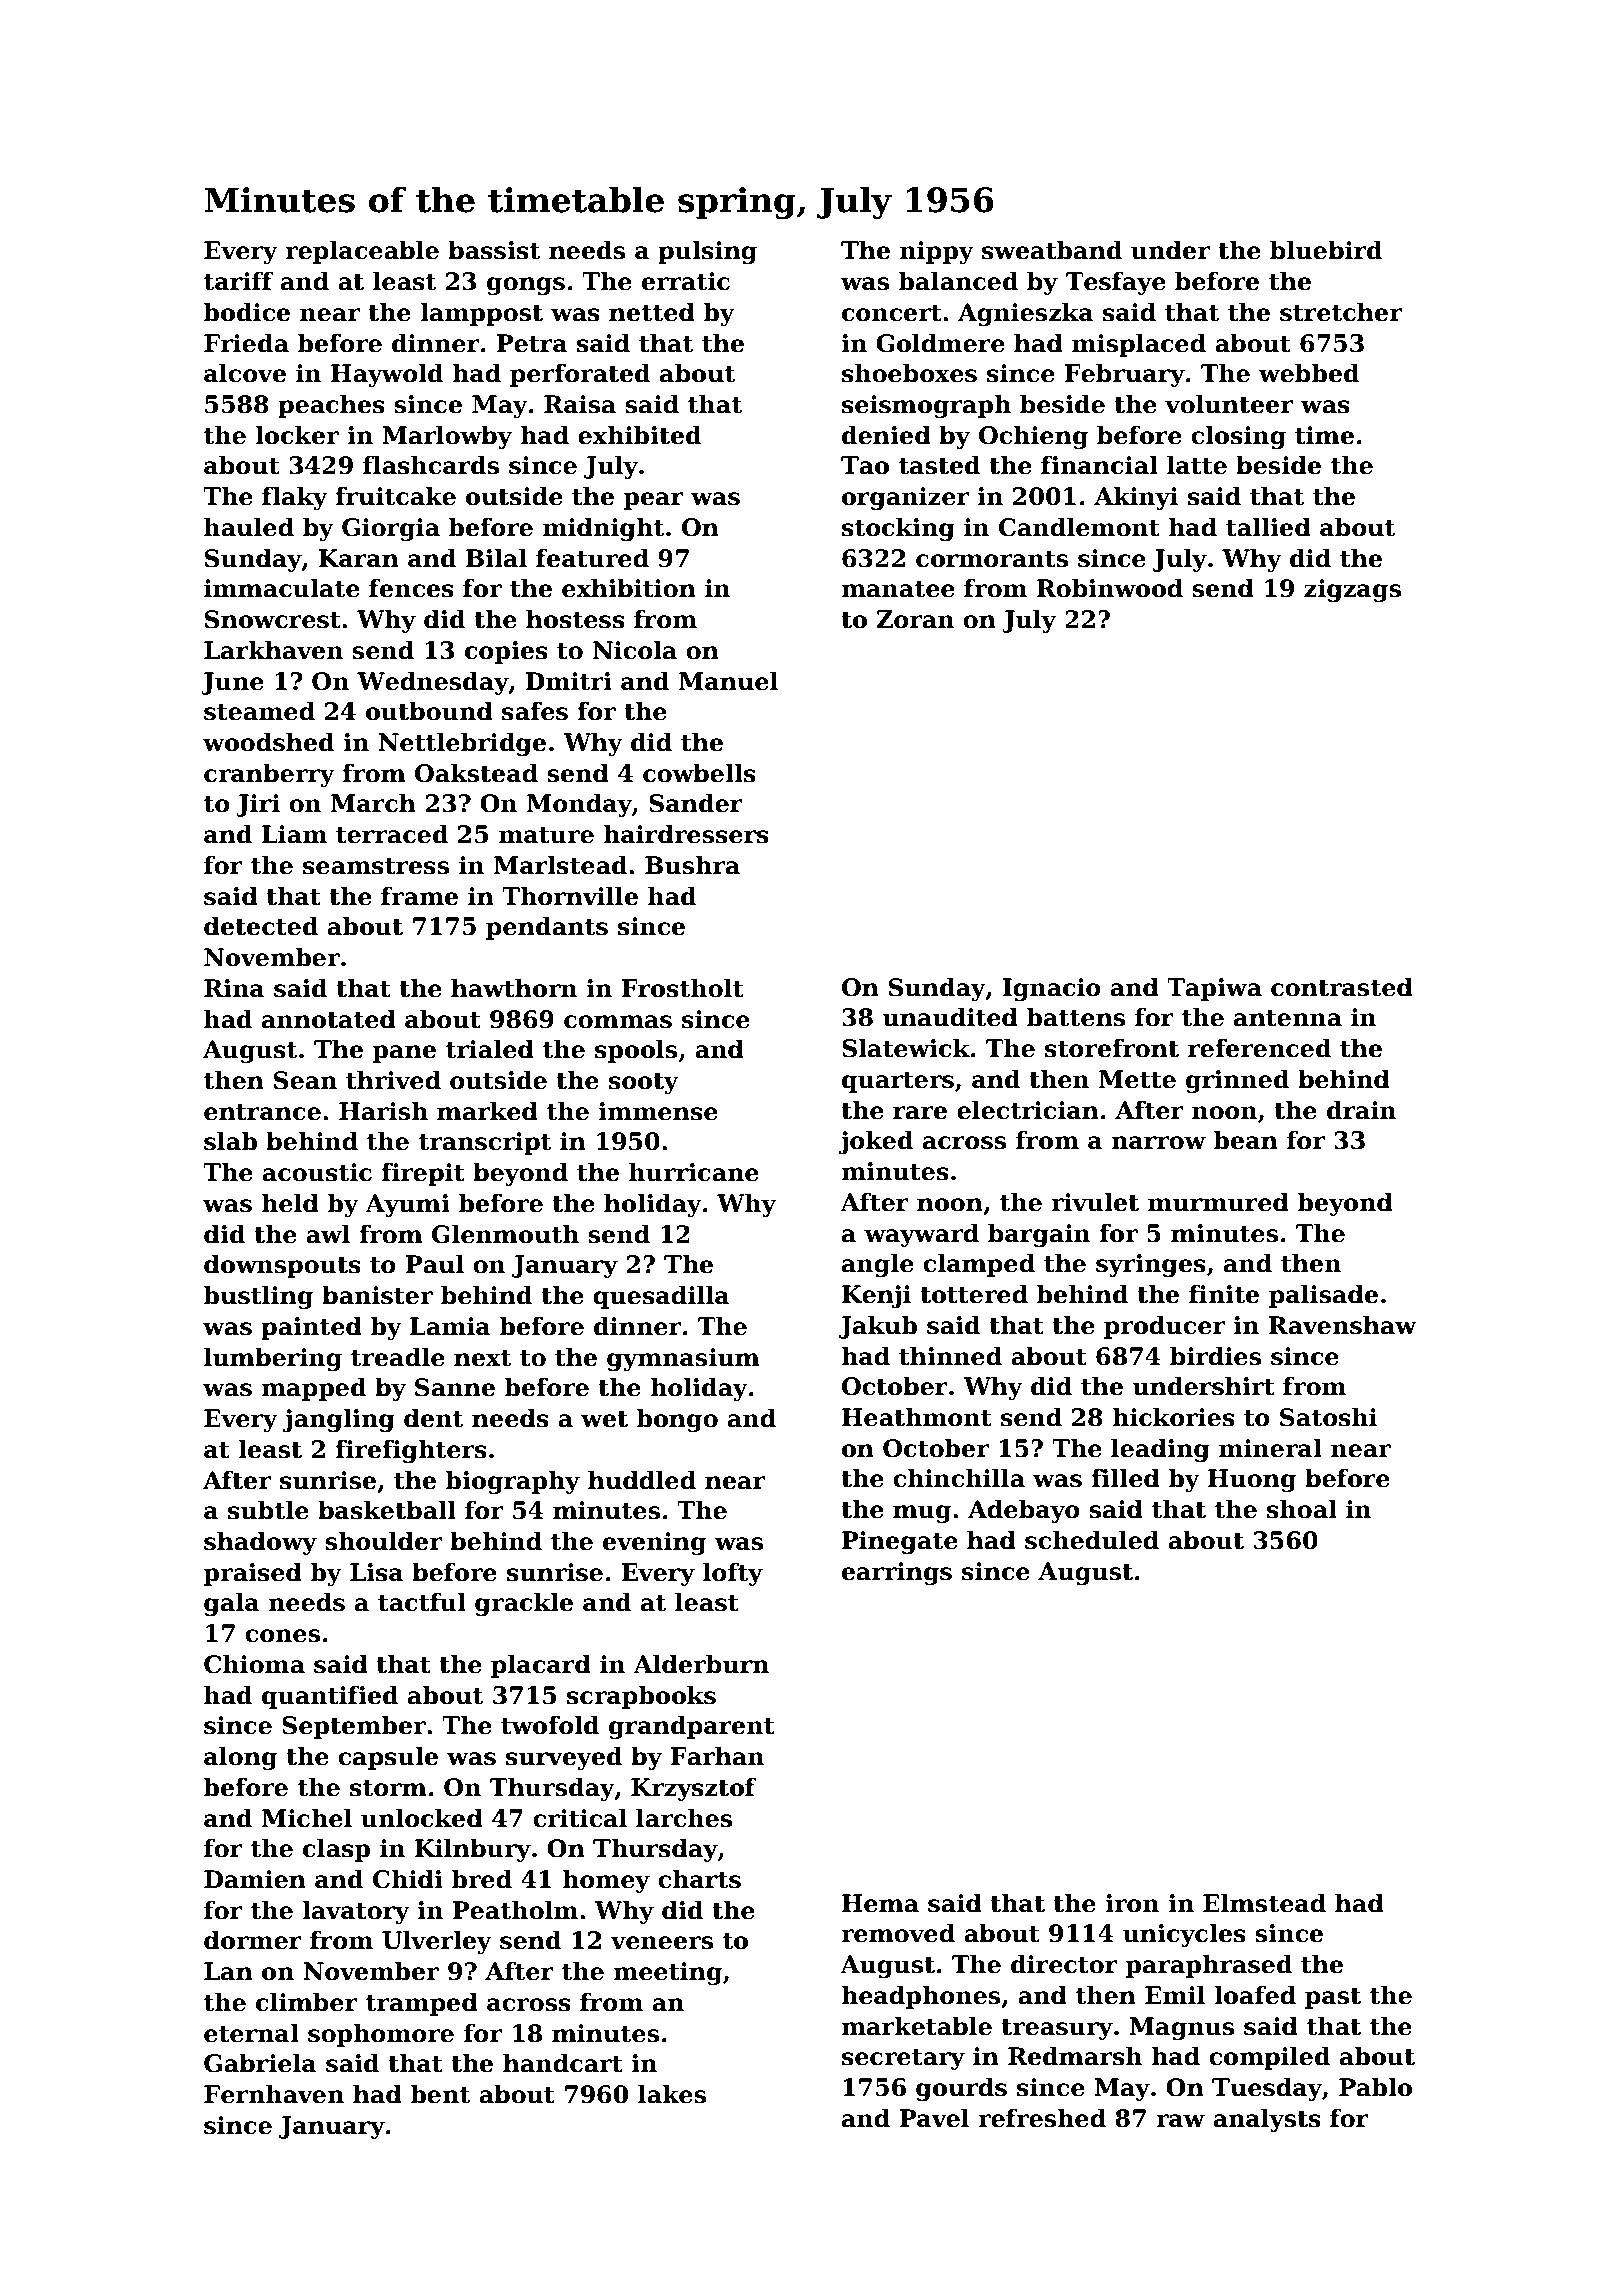 The height and width of the screenshot is (2292, 1620). Describe the element at coordinates (1267, 2120) in the screenshot. I see `analysts` at that location.
